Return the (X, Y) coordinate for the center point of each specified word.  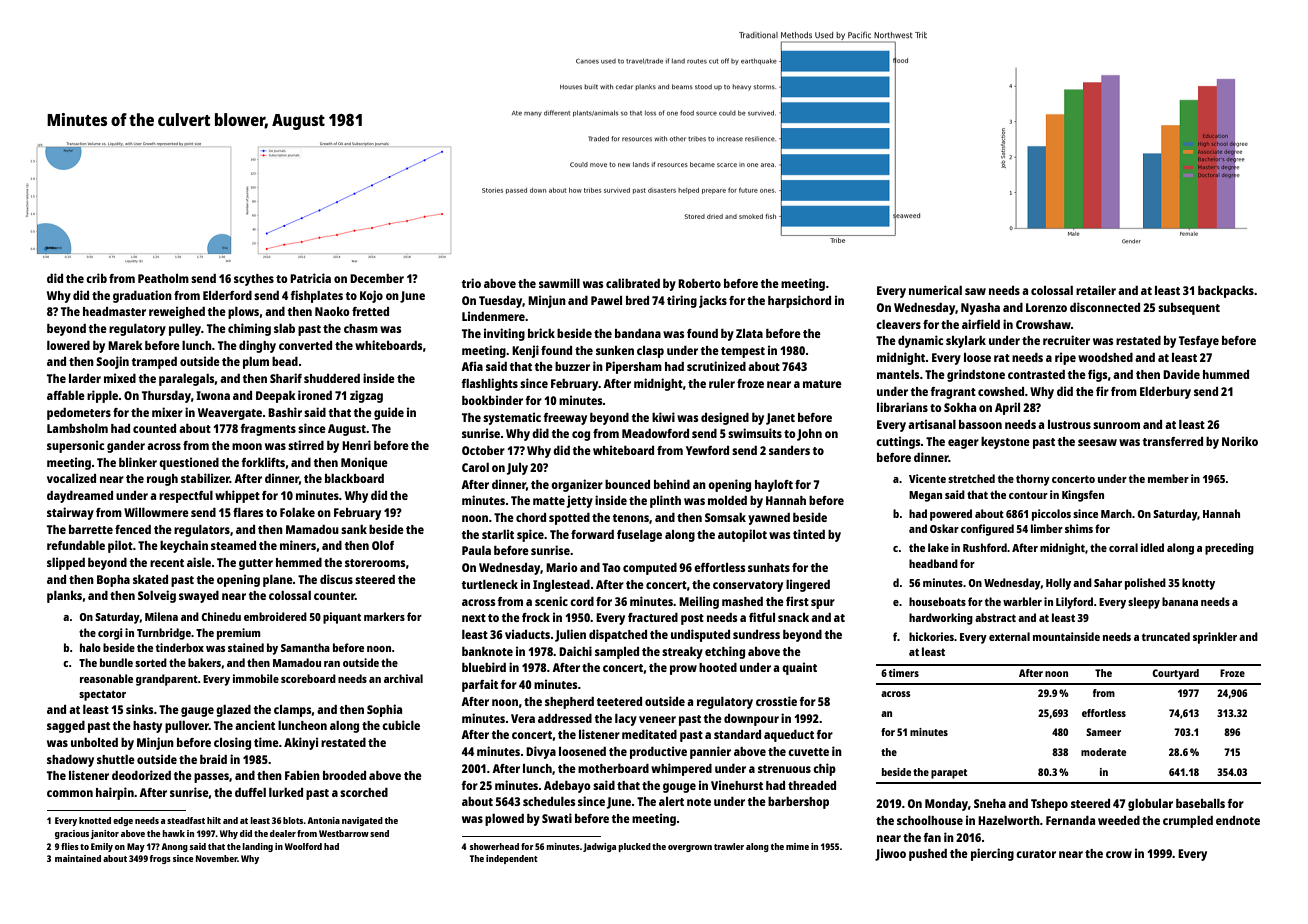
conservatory (748, 586)
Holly (1058, 584)
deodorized (141, 775)
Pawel (606, 300)
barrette (91, 529)
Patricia (310, 278)
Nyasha (980, 309)
